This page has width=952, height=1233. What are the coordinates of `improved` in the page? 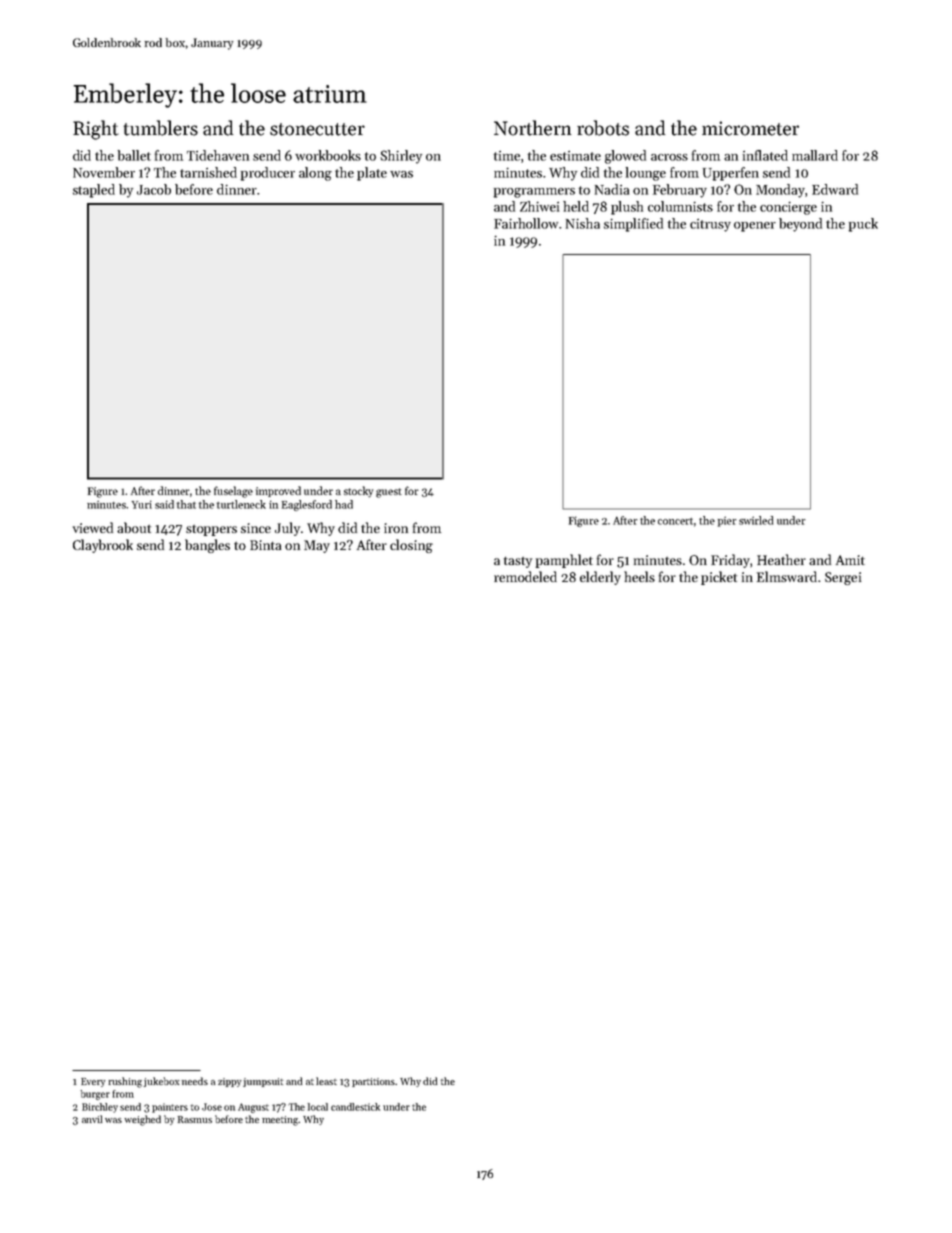 It's located at (278, 491).
